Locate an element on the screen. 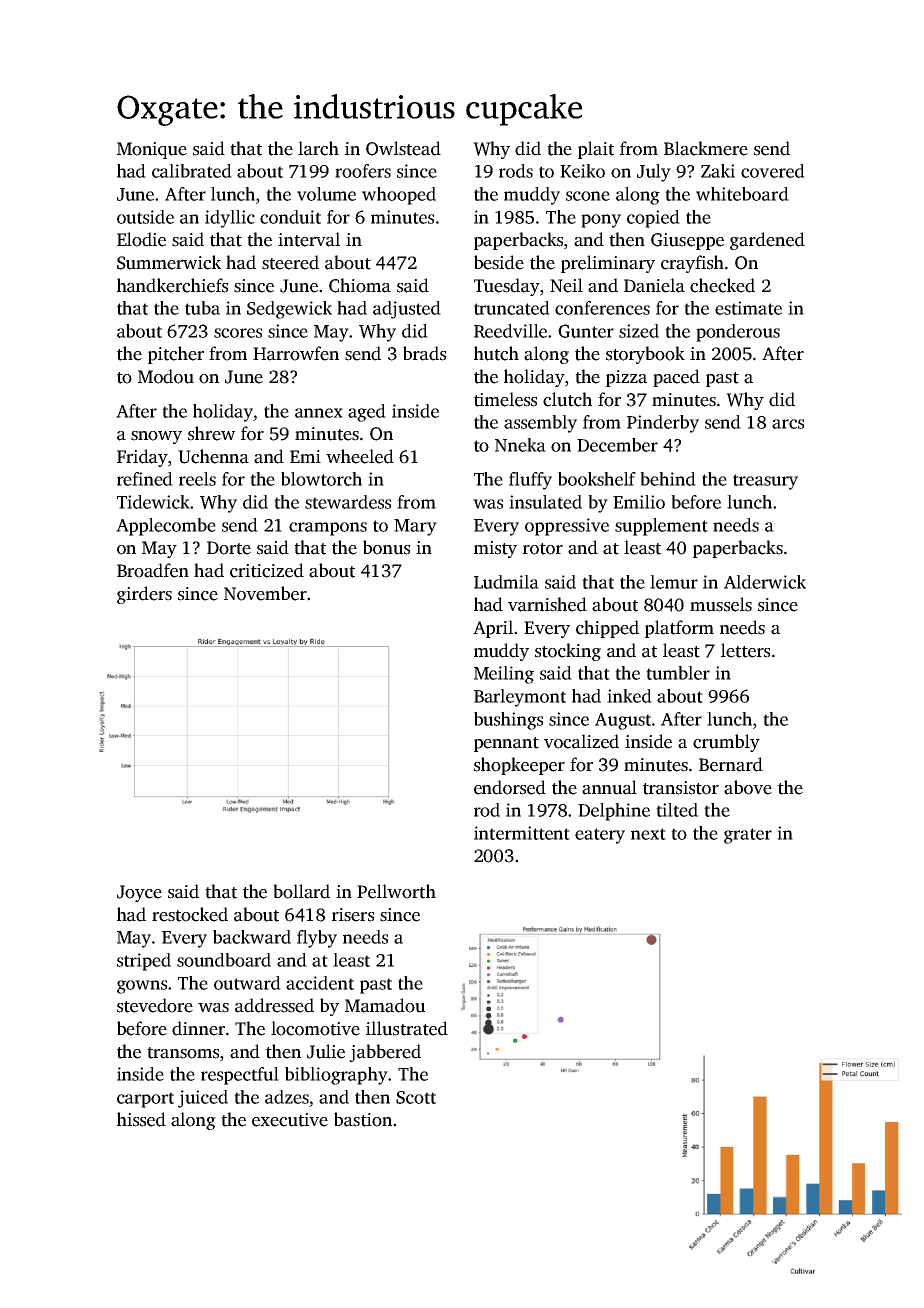 This screenshot has width=924, height=1308. idyllic is located at coordinates (230, 219).
